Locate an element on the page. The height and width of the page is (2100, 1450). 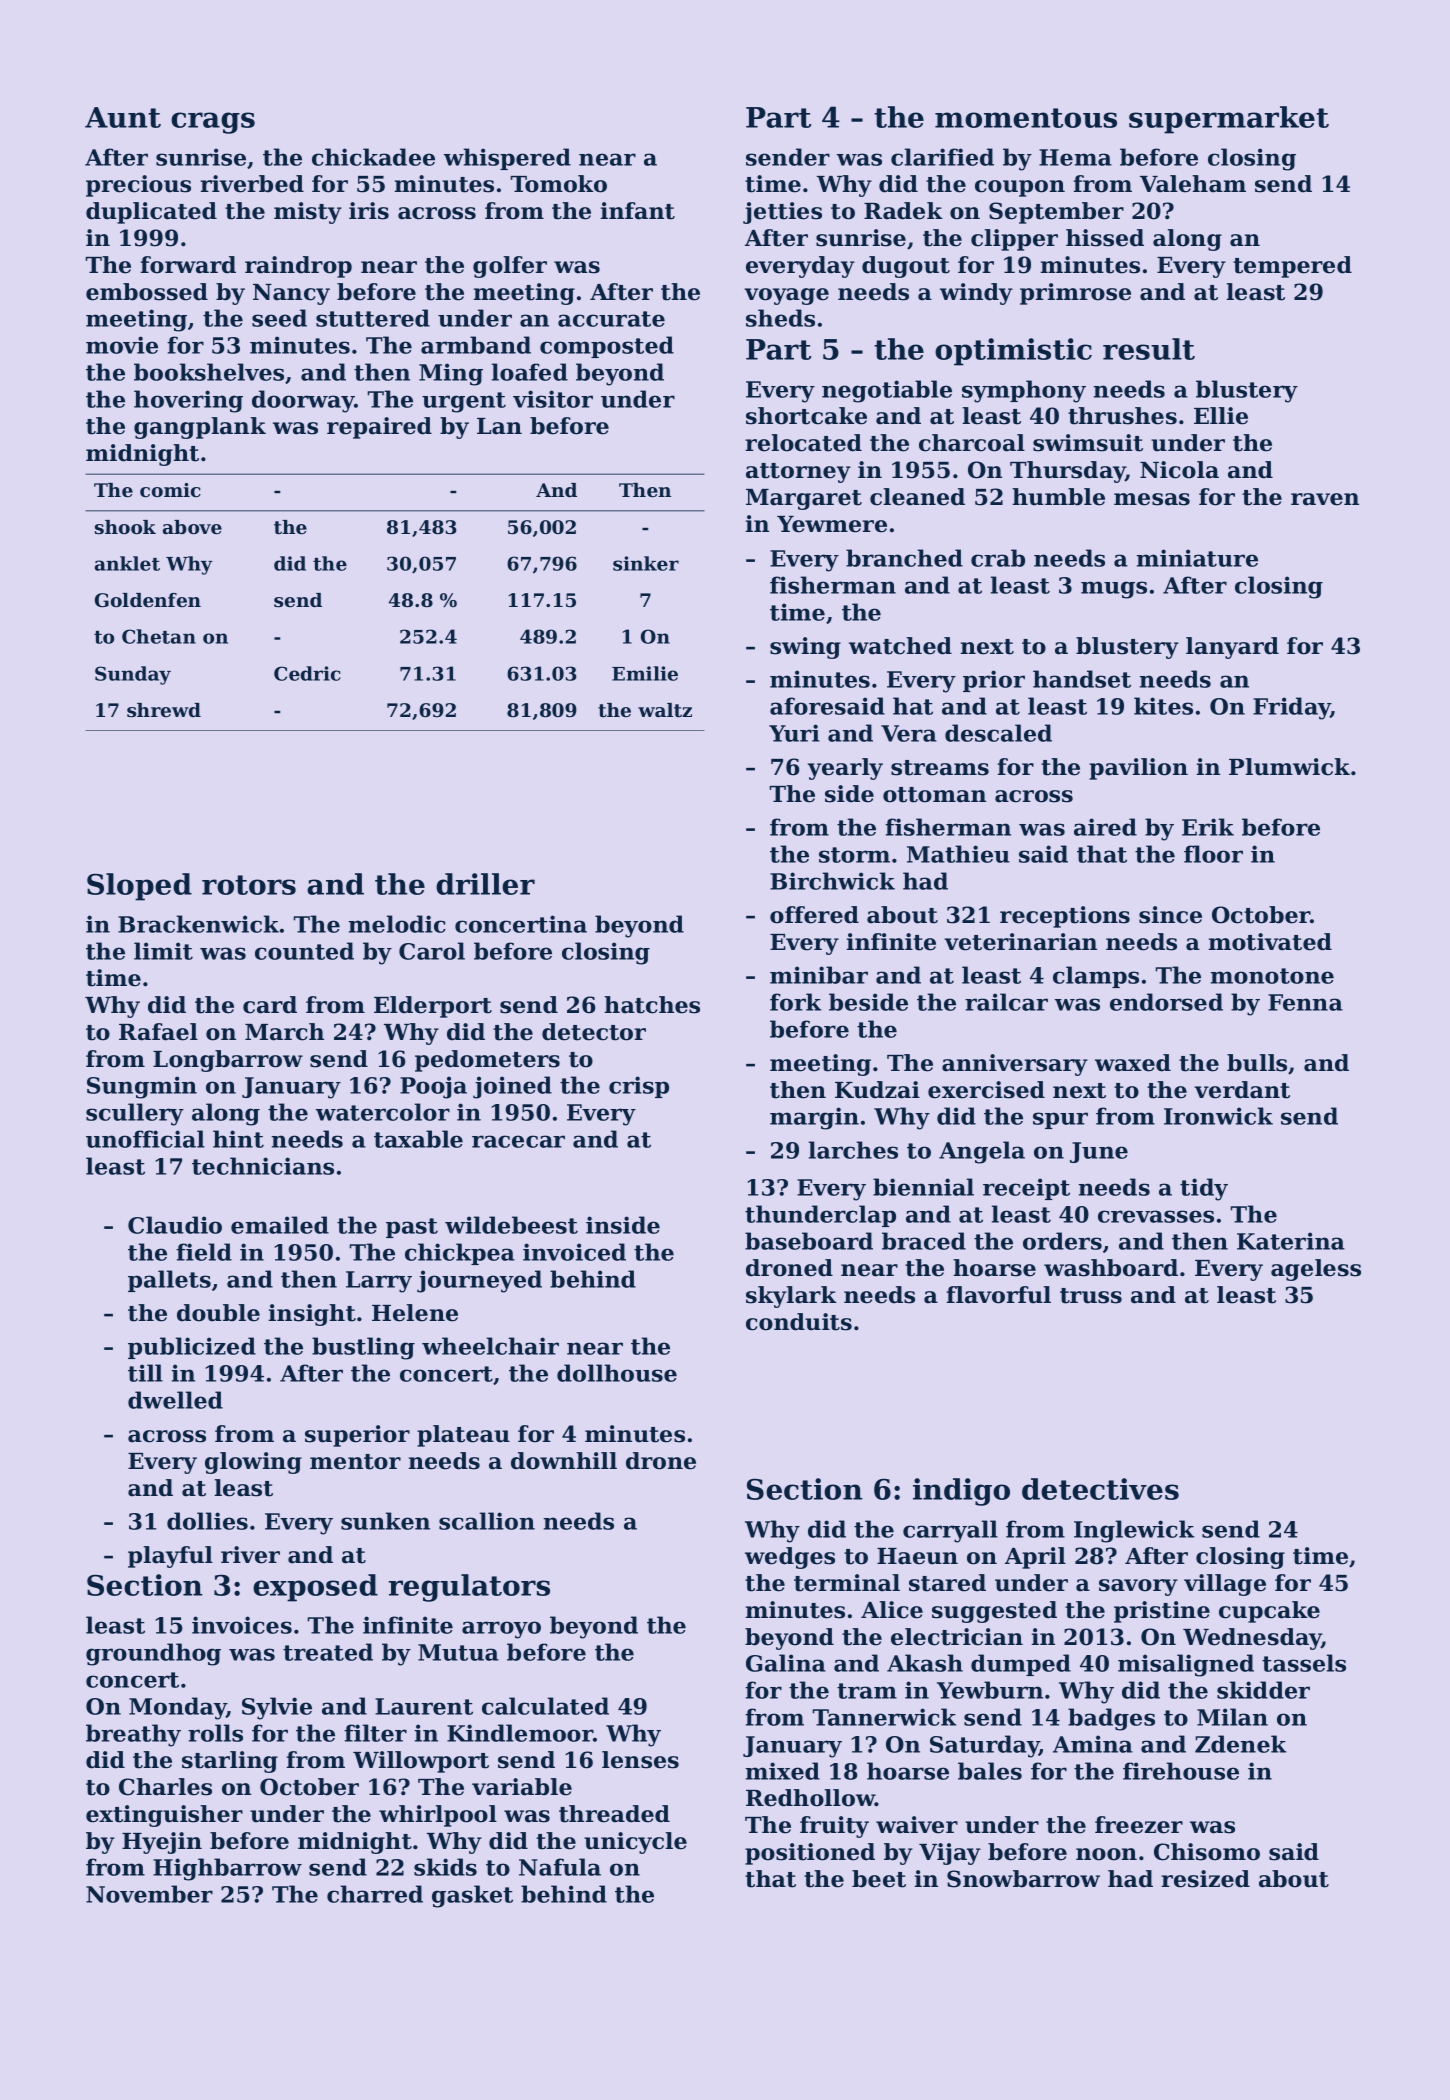
Radek is located at coordinates (903, 211).
